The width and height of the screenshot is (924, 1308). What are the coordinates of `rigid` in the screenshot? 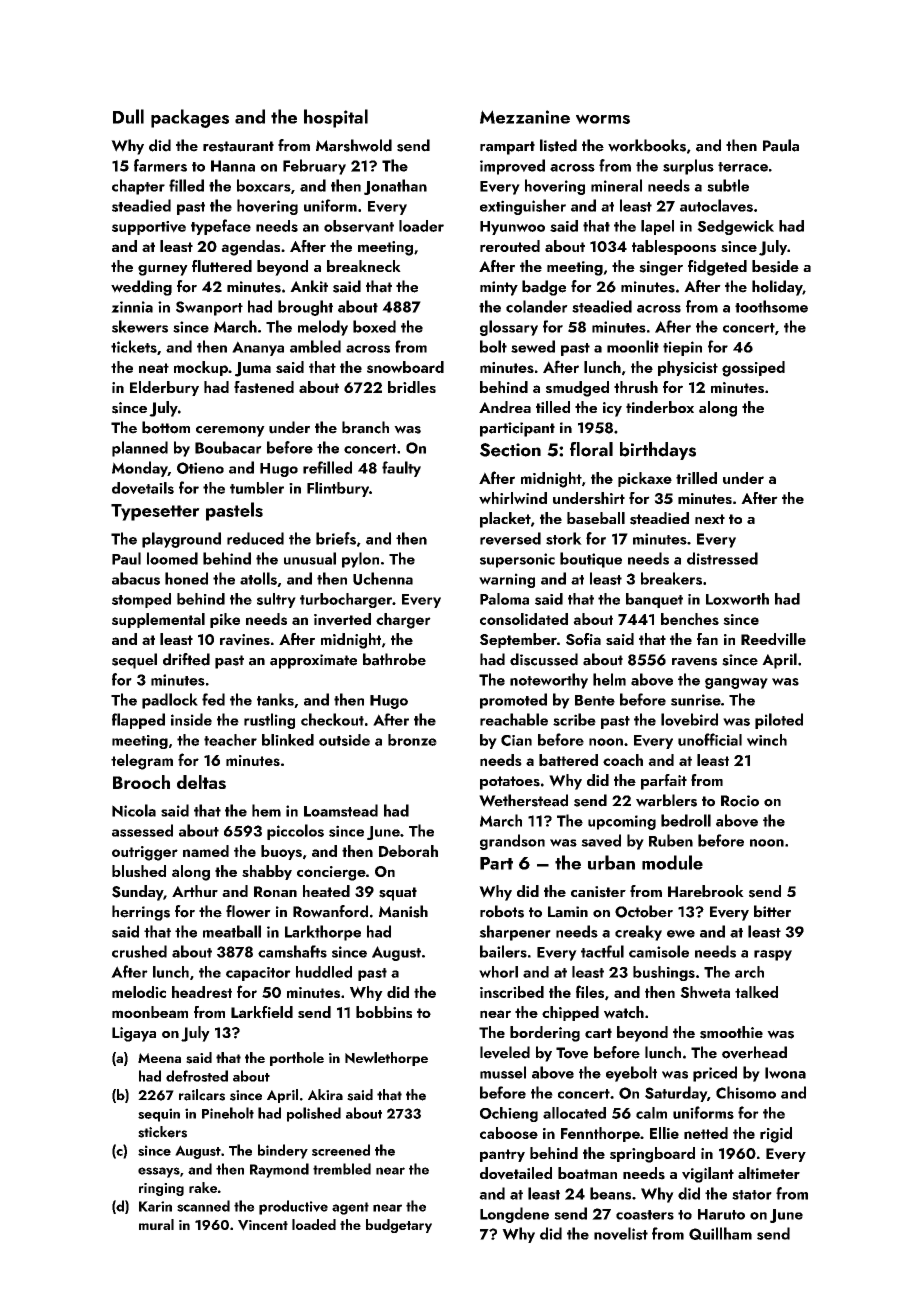 It's located at (776, 1135).
